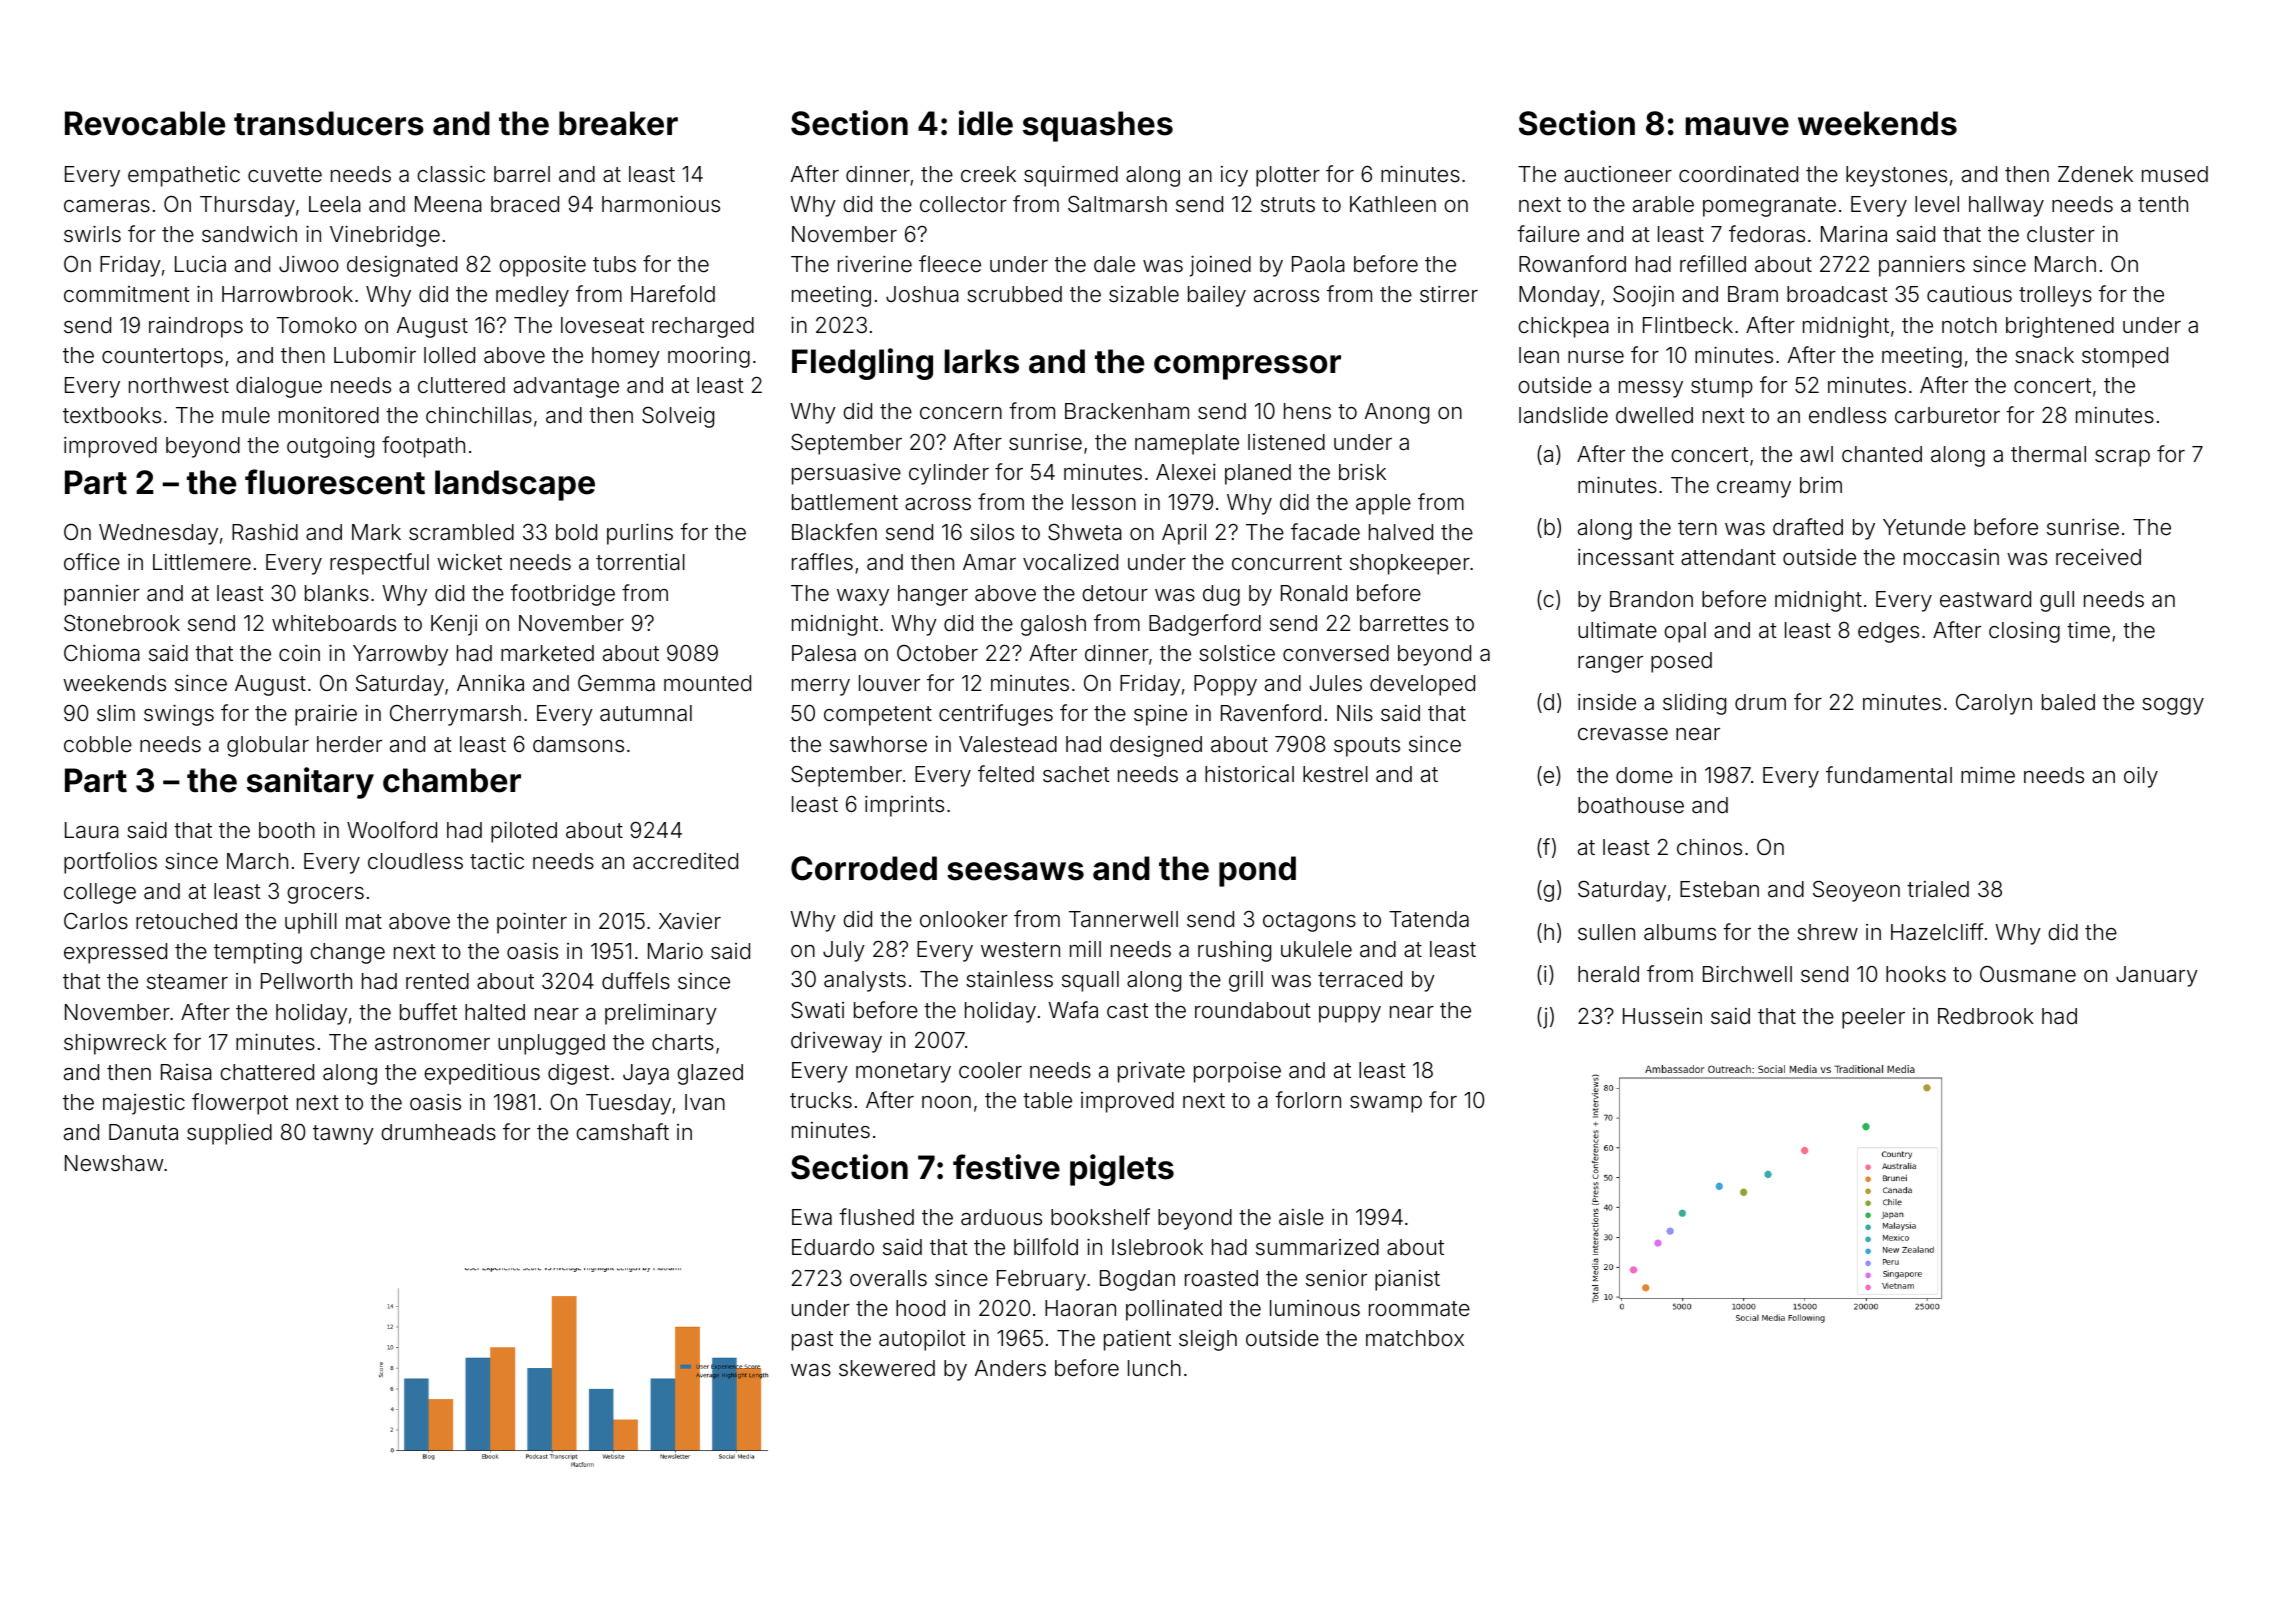 The width and height of the document is (2282, 1614). Describe the element at coordinates (114, 1163) in the document. I see `Newshaw` at that location.
